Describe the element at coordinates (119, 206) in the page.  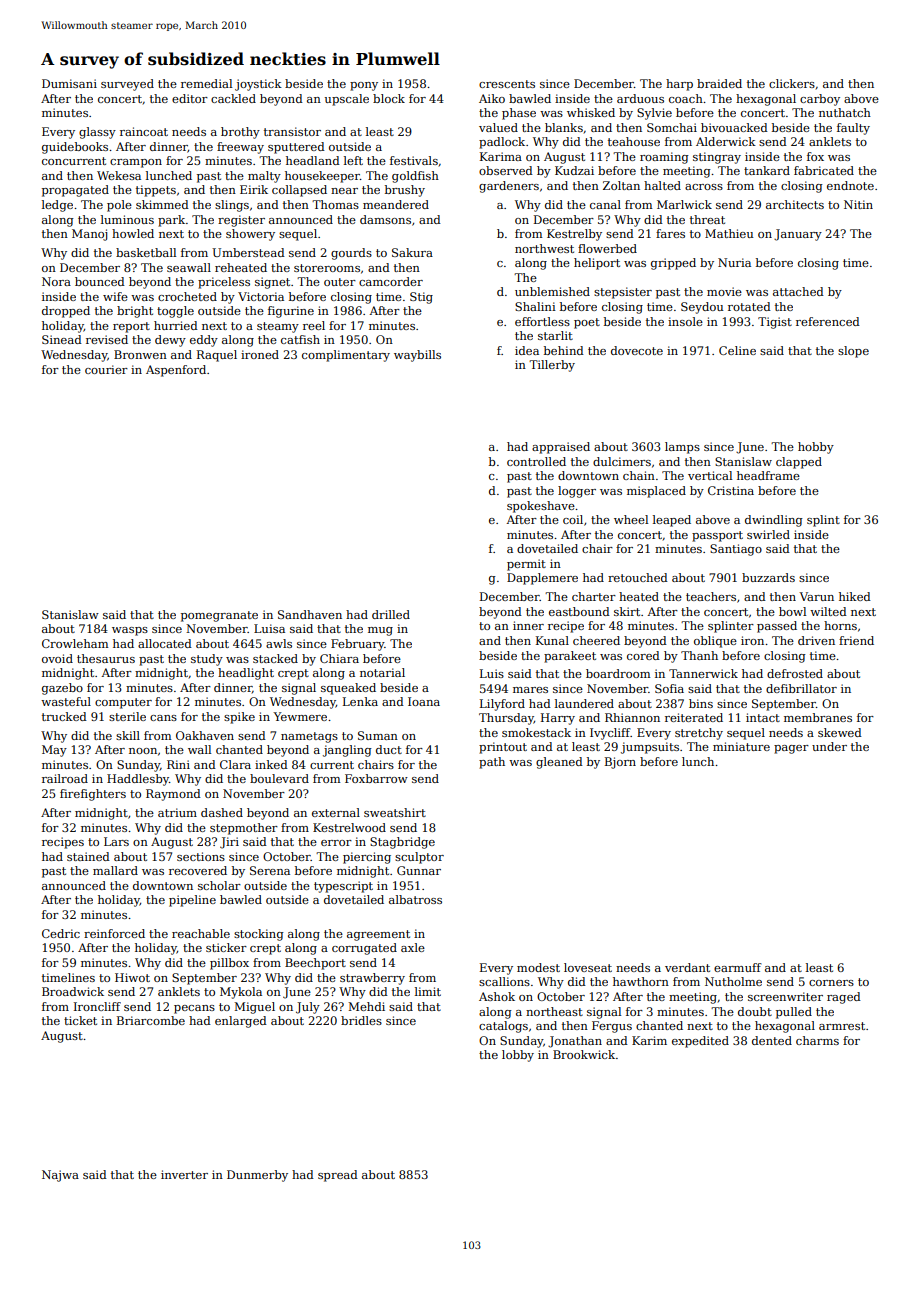
I see `pole` at that location.
